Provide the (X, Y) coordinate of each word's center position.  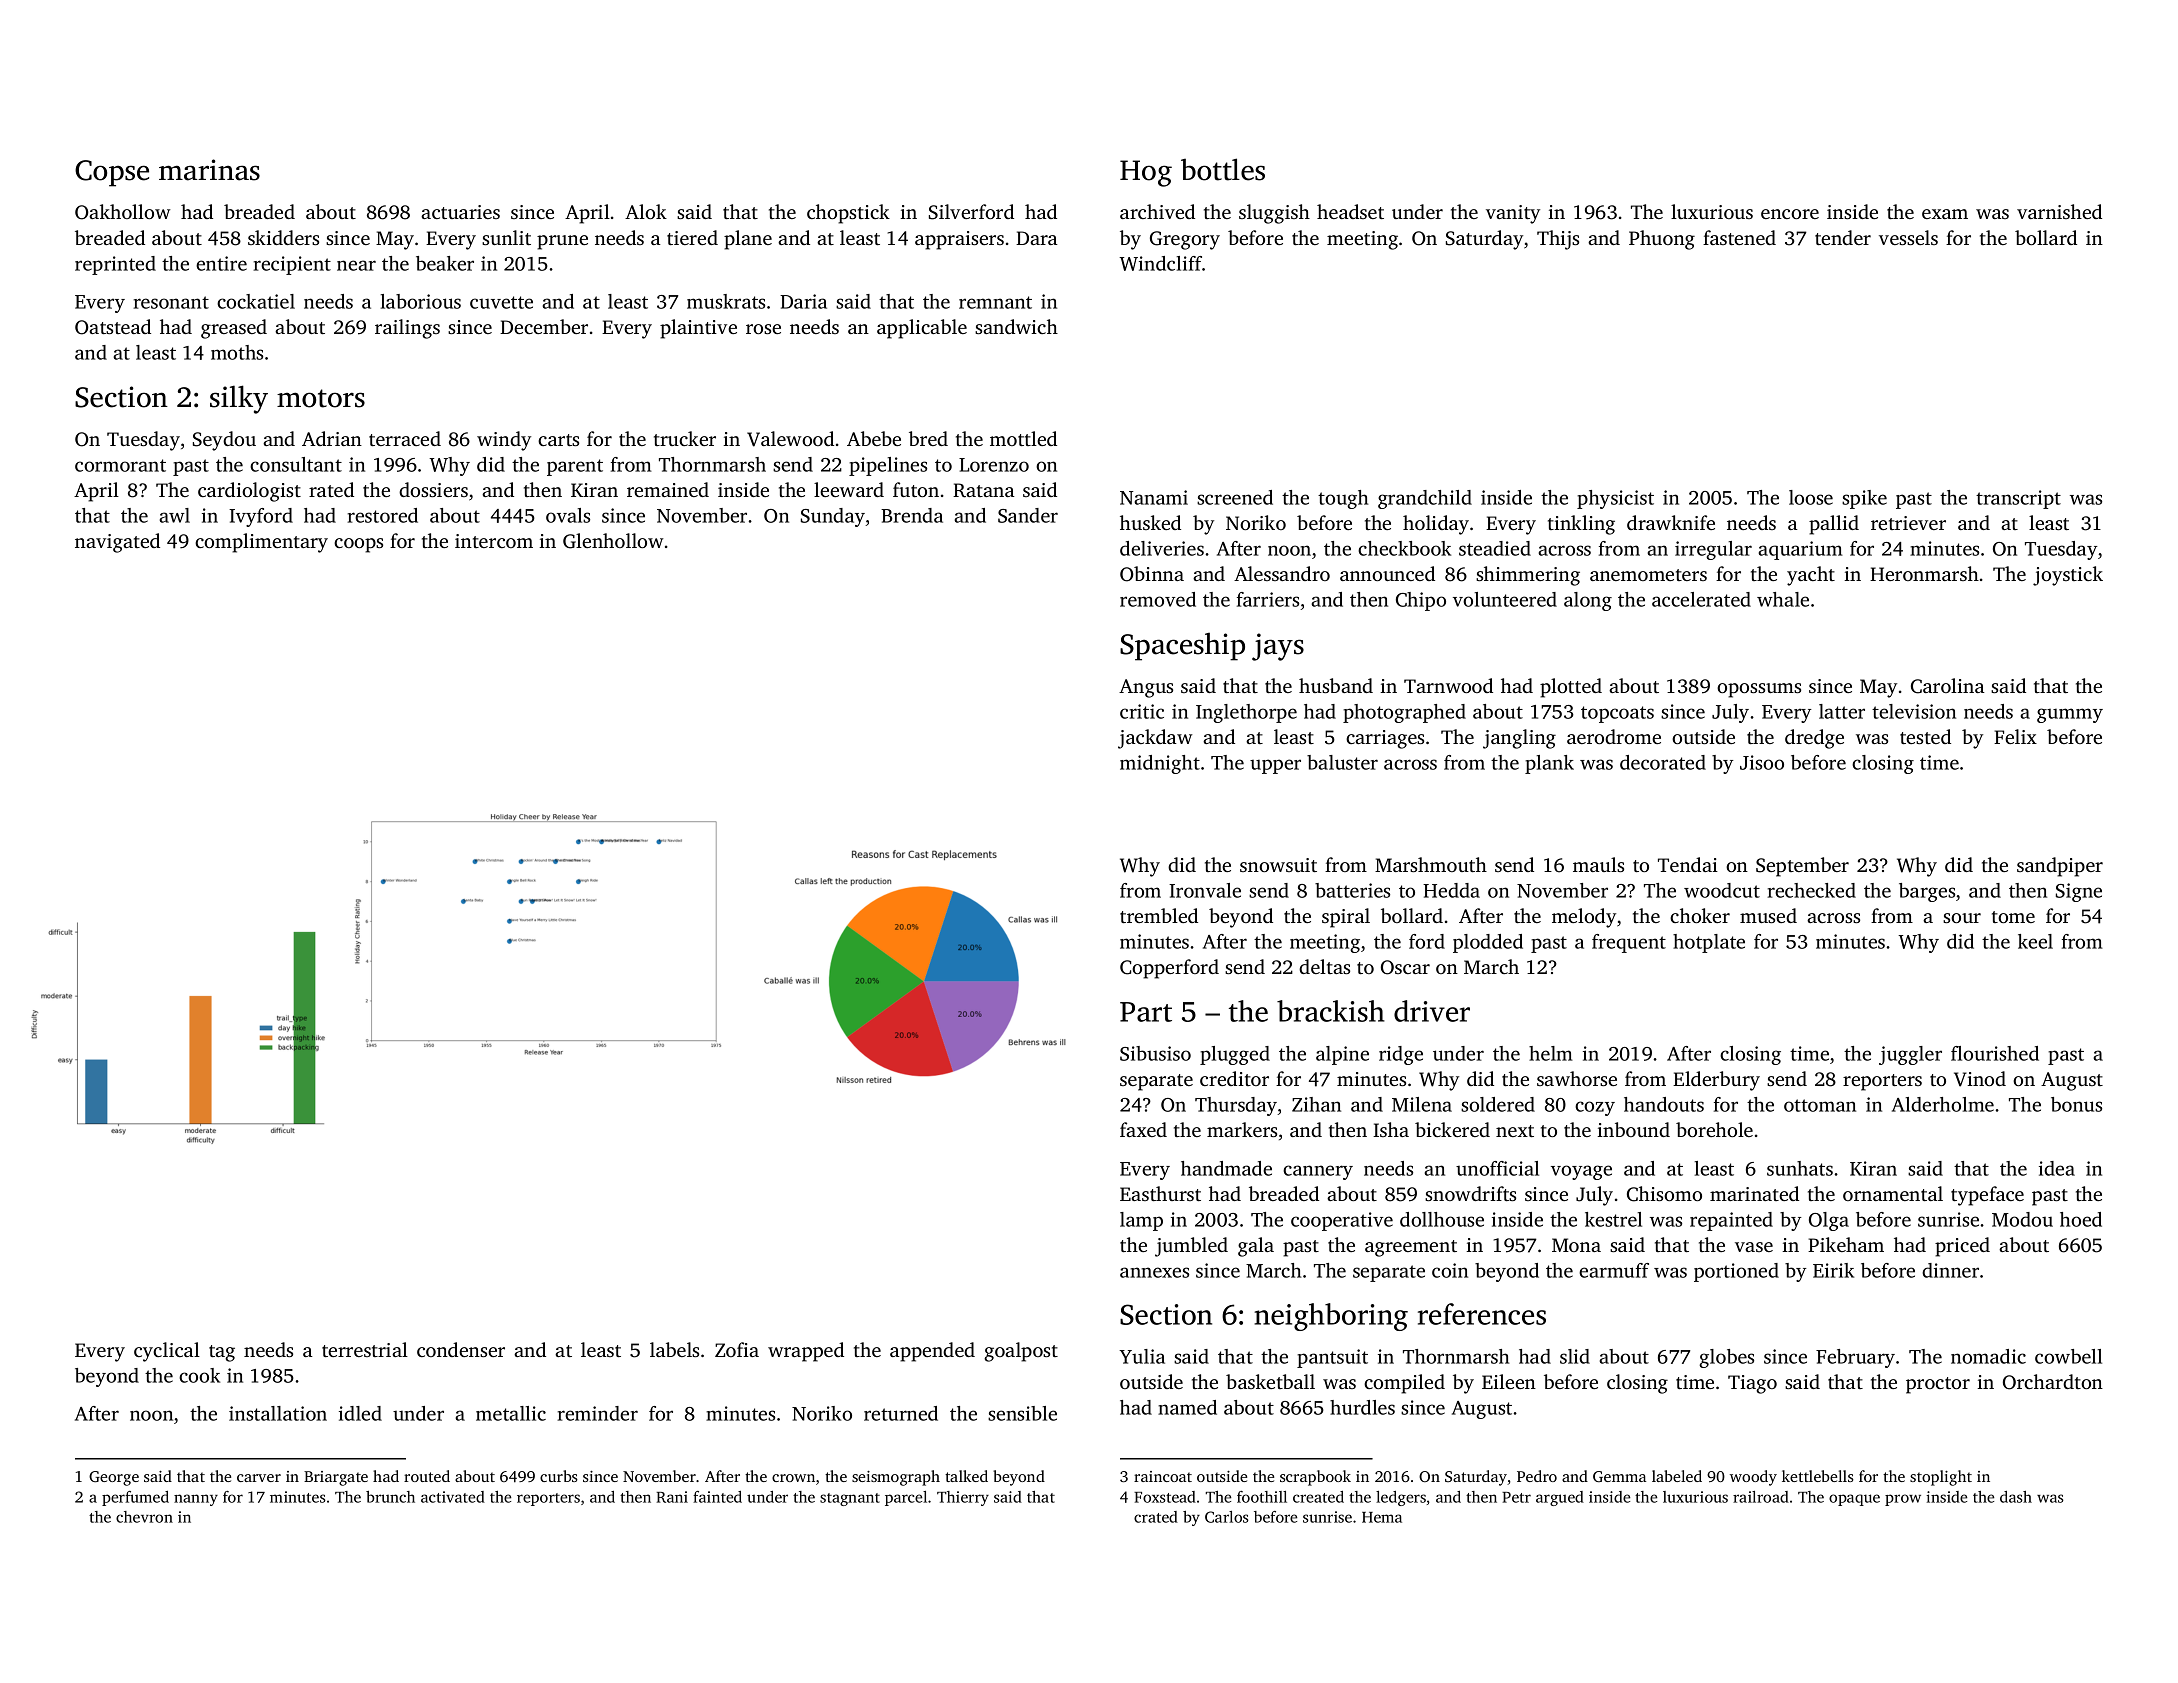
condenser (461, 1349)
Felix (2015, 736)
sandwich (1016, 326)
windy (504, 441)
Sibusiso (1155, 1053)
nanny (196, 1500)
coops (358, 545)
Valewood (790, 439)
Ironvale (1205, 890)
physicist (1615, 499)
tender (1843, 237)
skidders (283, 237)
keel (2035, 941)
